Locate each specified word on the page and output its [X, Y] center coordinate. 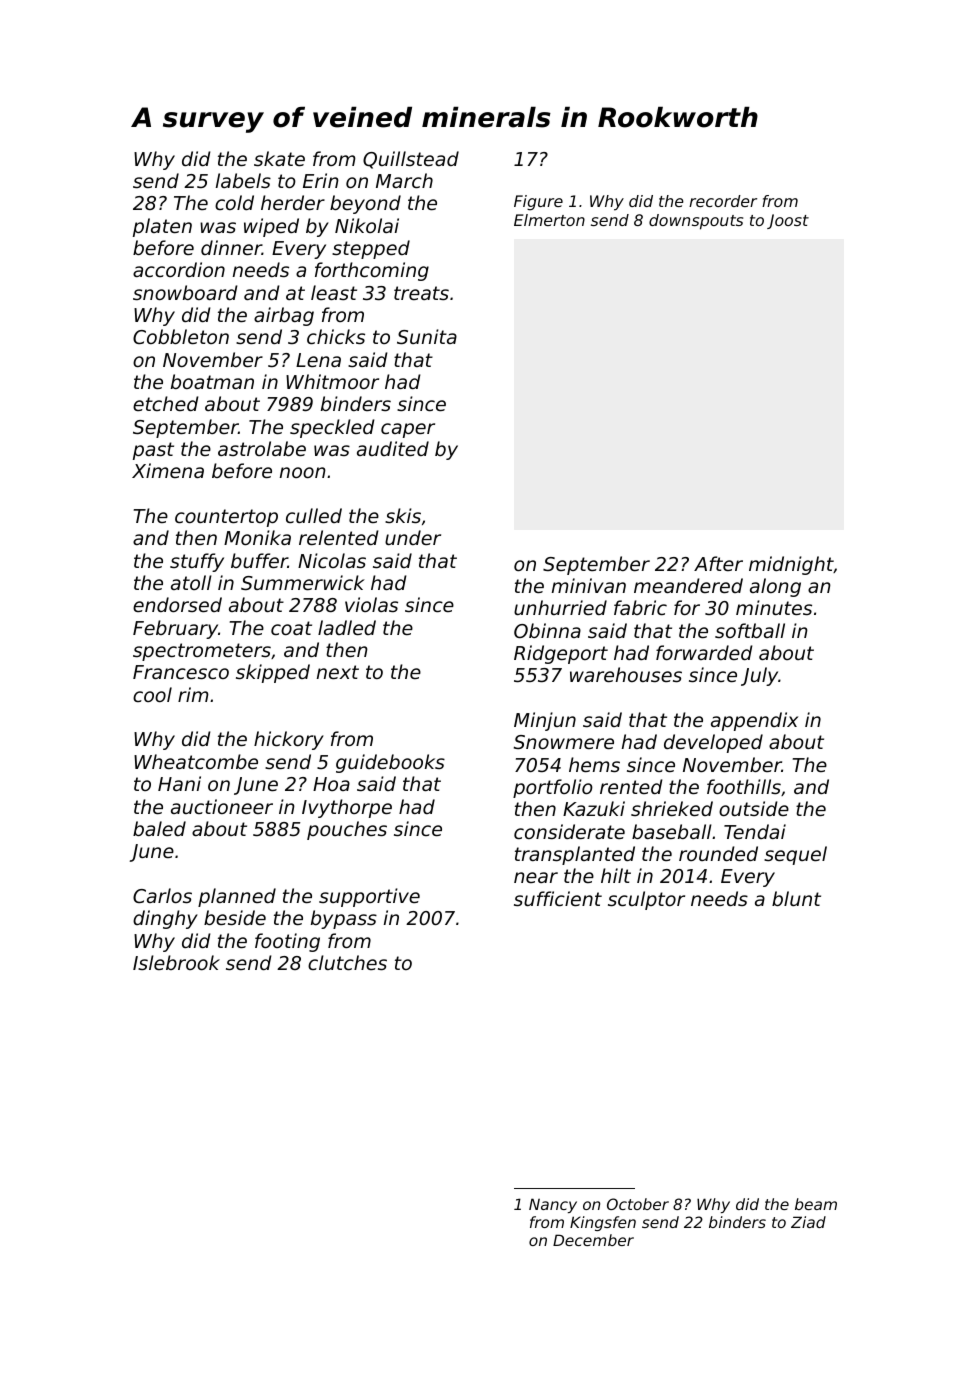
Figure [538, 203]
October [638, 1204]
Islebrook [176, 962]
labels [243, 180]
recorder [723, 201]
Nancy [553, 1205]
